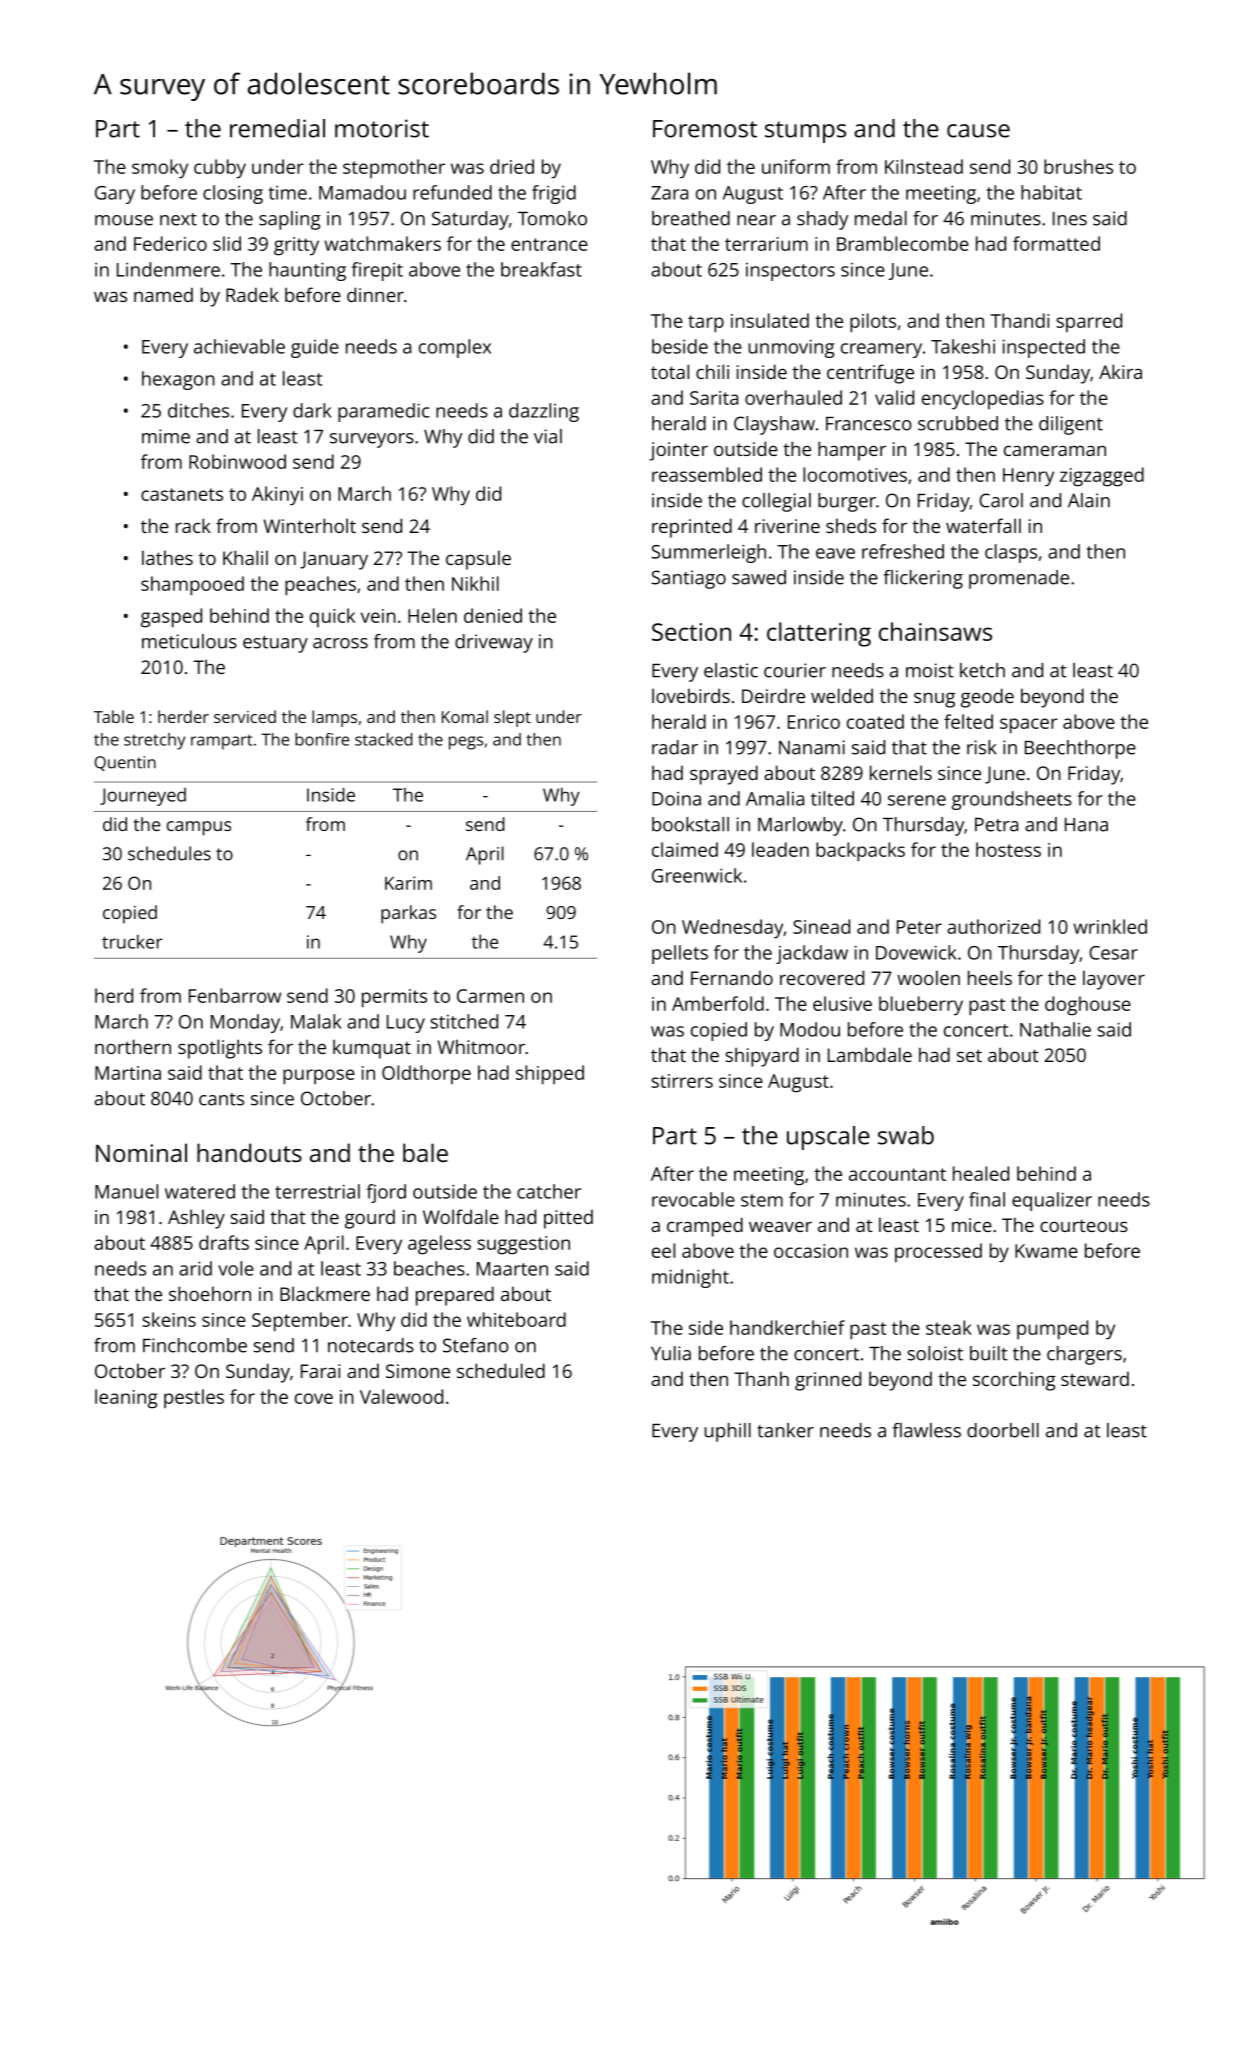 Image resolution: width=1248 pixels, height=2055 pixels. I want to click on Valewood, so click(401, 1396).
